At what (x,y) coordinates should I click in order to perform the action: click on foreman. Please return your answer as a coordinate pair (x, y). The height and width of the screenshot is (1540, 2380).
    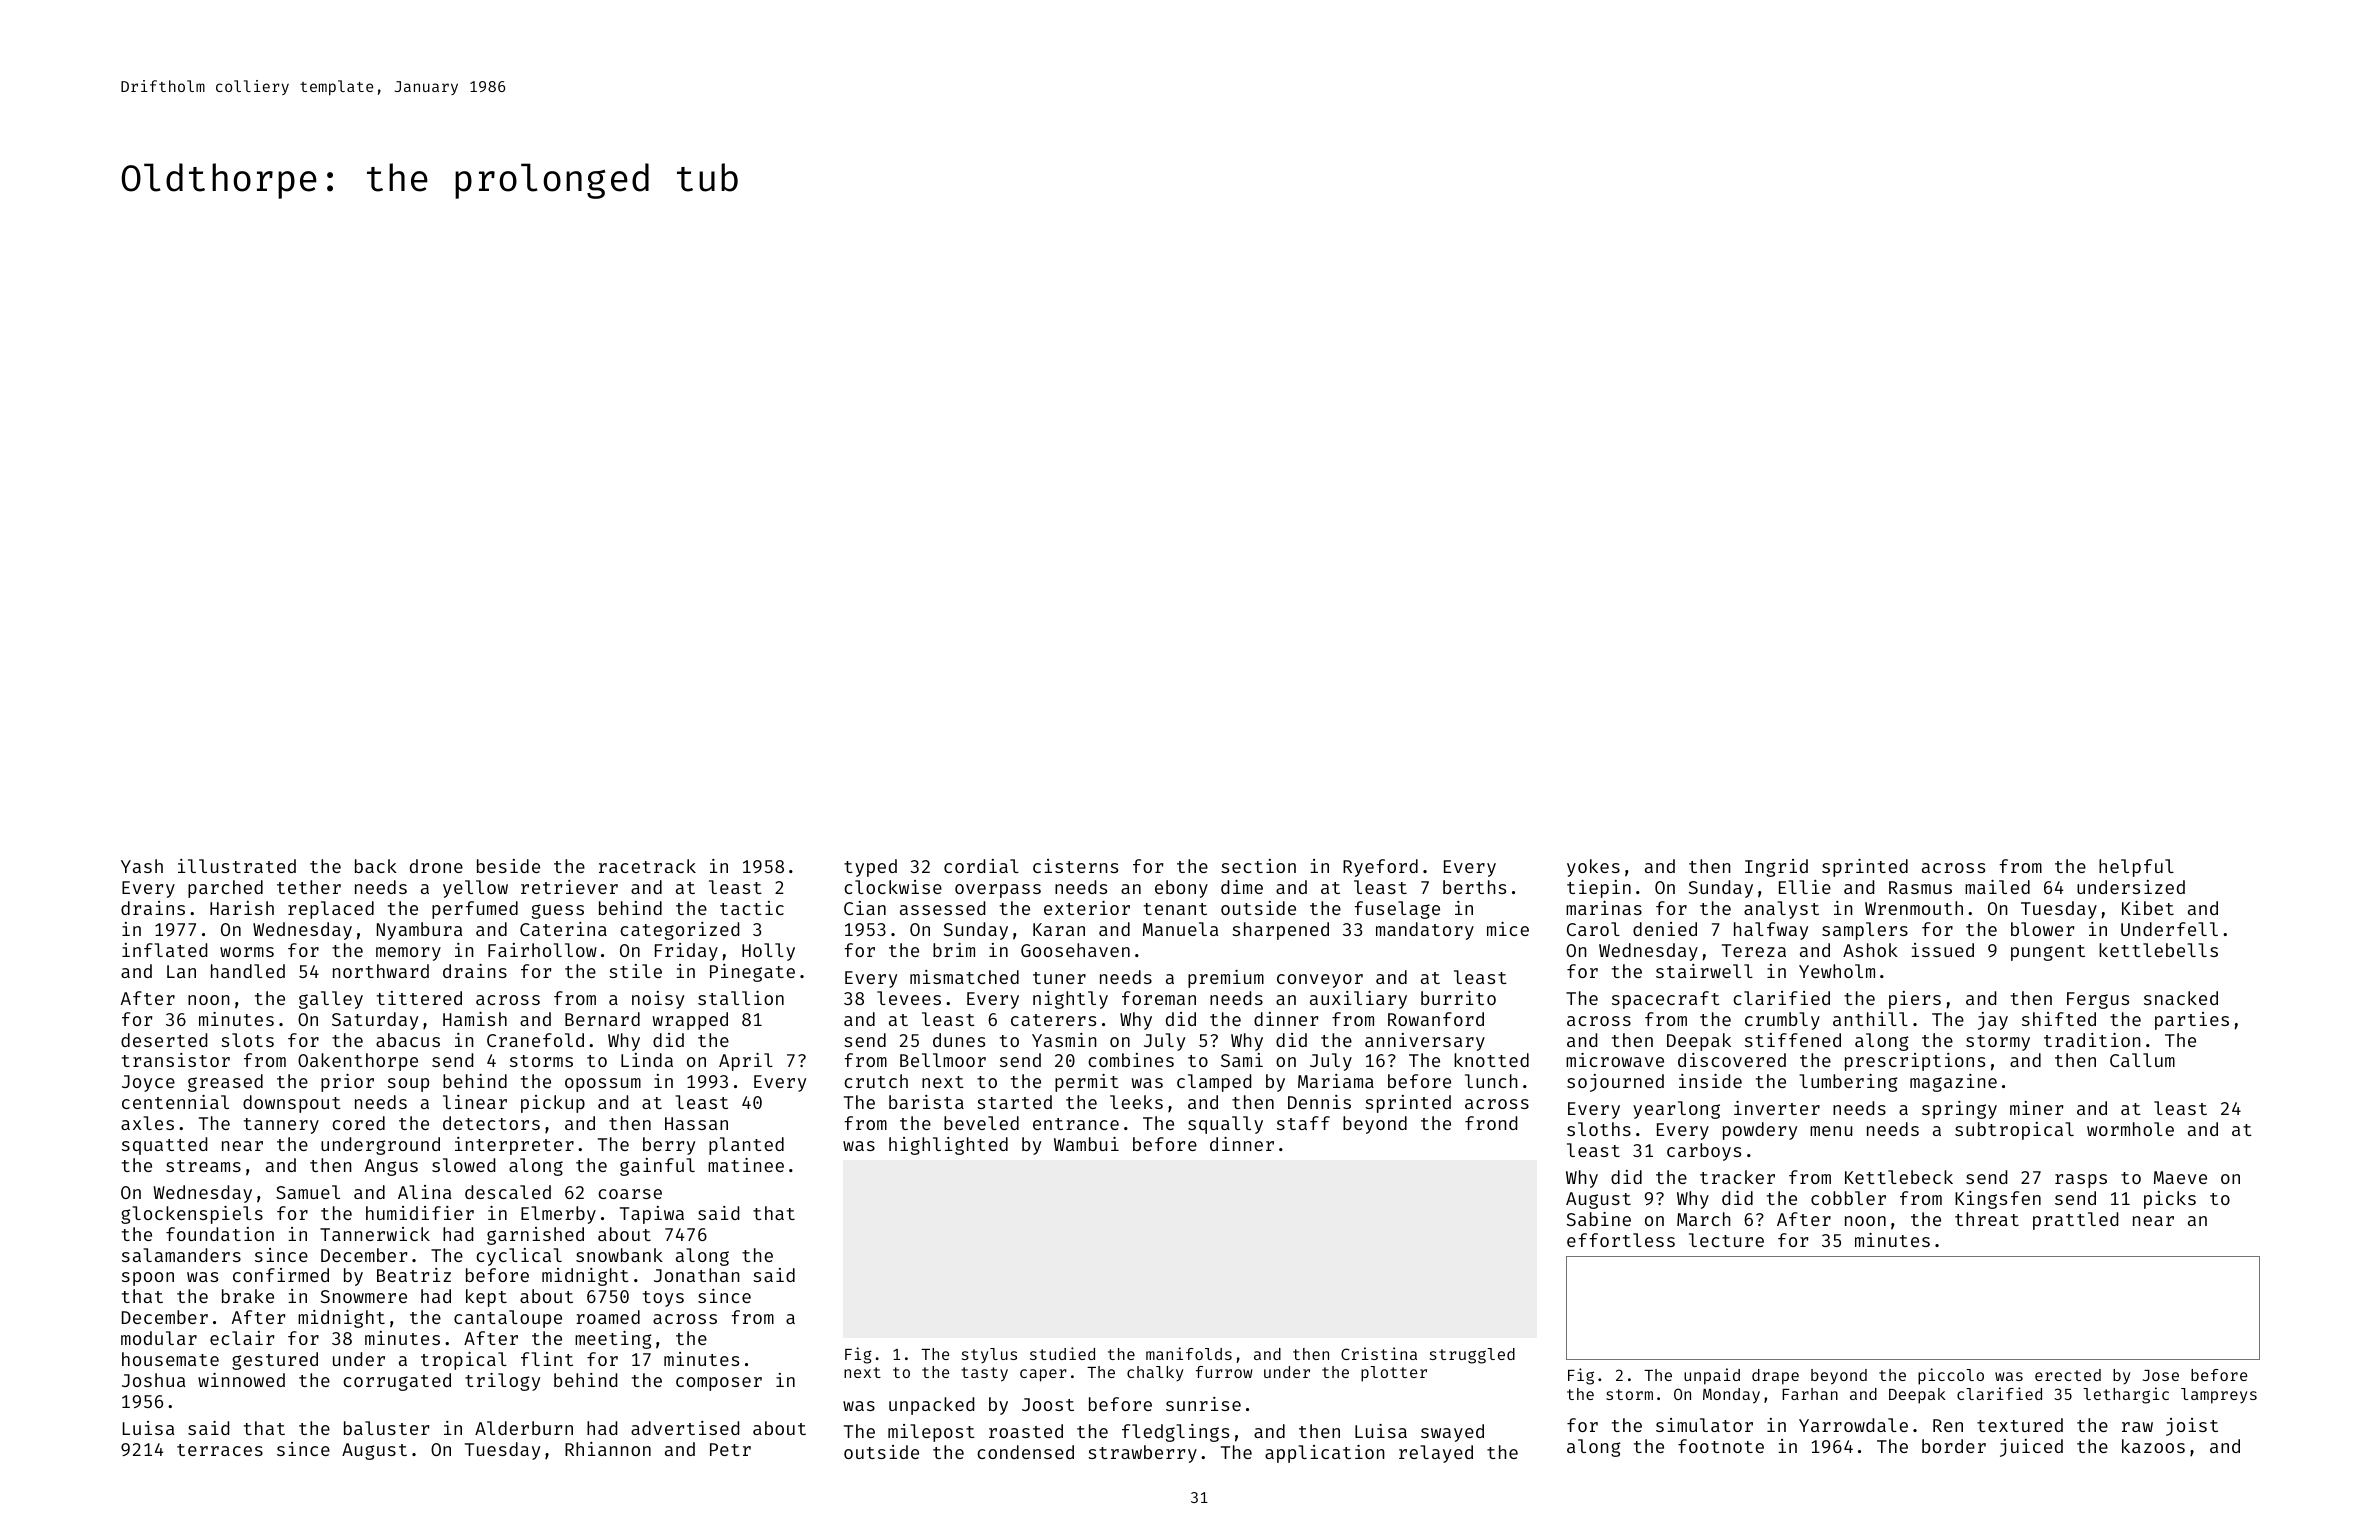
    Looking at the image, I should click on (1159, 998).
